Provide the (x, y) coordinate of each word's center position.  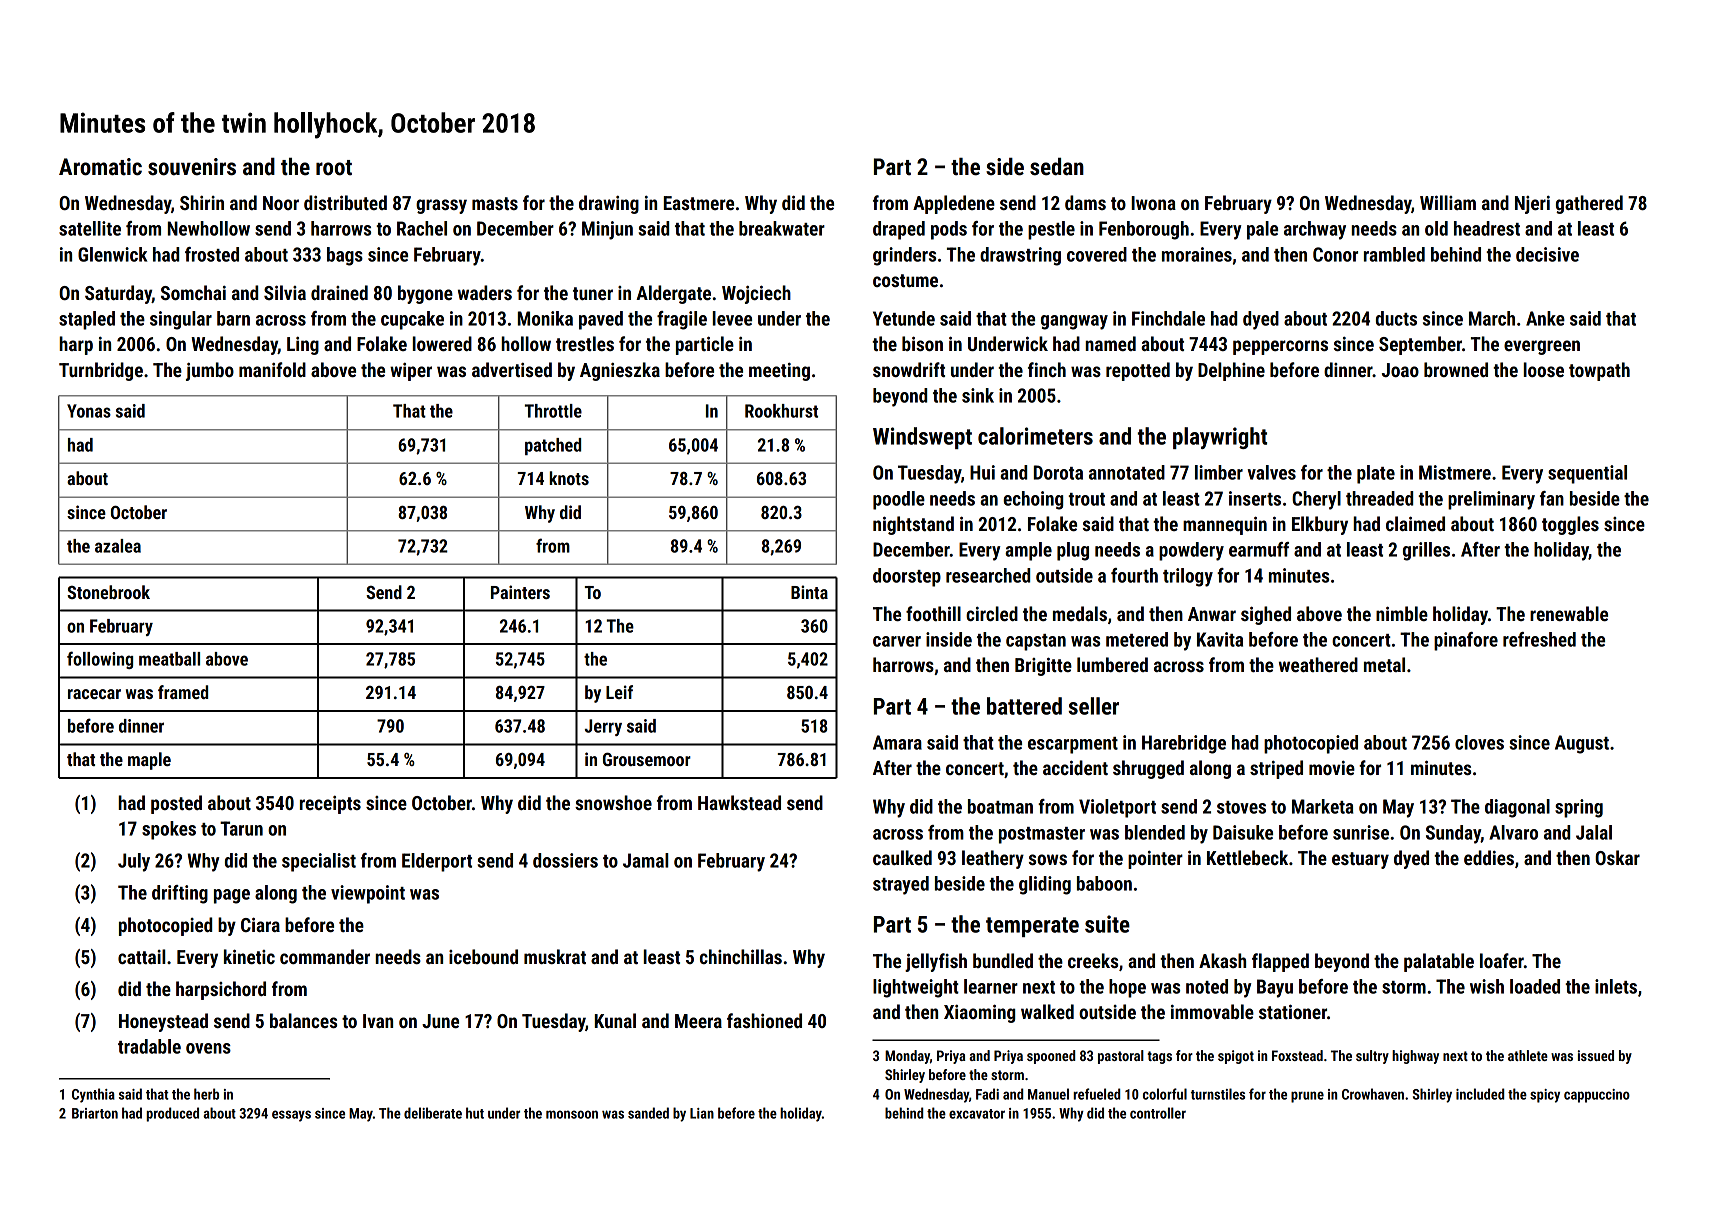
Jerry (603, 727)
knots (569, 478)
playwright (1220, 438)
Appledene (954, 204)
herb (206, 1094)
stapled (87, 320)
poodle (899, 500)
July (134, 862)
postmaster (1042, 835)
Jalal (1594, 832)
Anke (1545, 318)
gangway (1074, 322)
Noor (281, 203)
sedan (1057, 167)
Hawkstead (739, 802)
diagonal (1517, 808)
